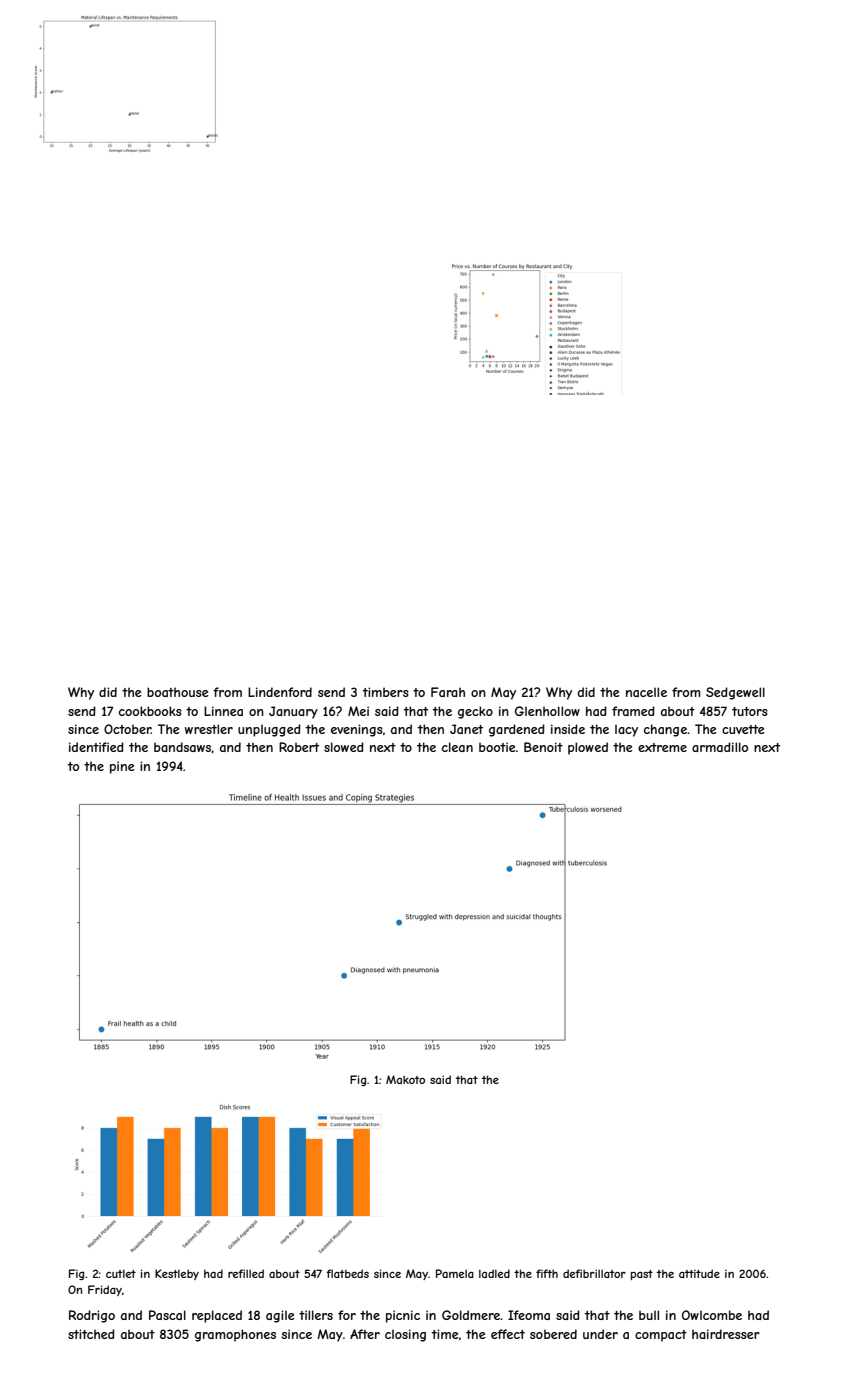 The height and width of the screenshot is (1400, 849). Describe the element at coordinates (96, 747) in the screenshot. I see `identified` at that location.
